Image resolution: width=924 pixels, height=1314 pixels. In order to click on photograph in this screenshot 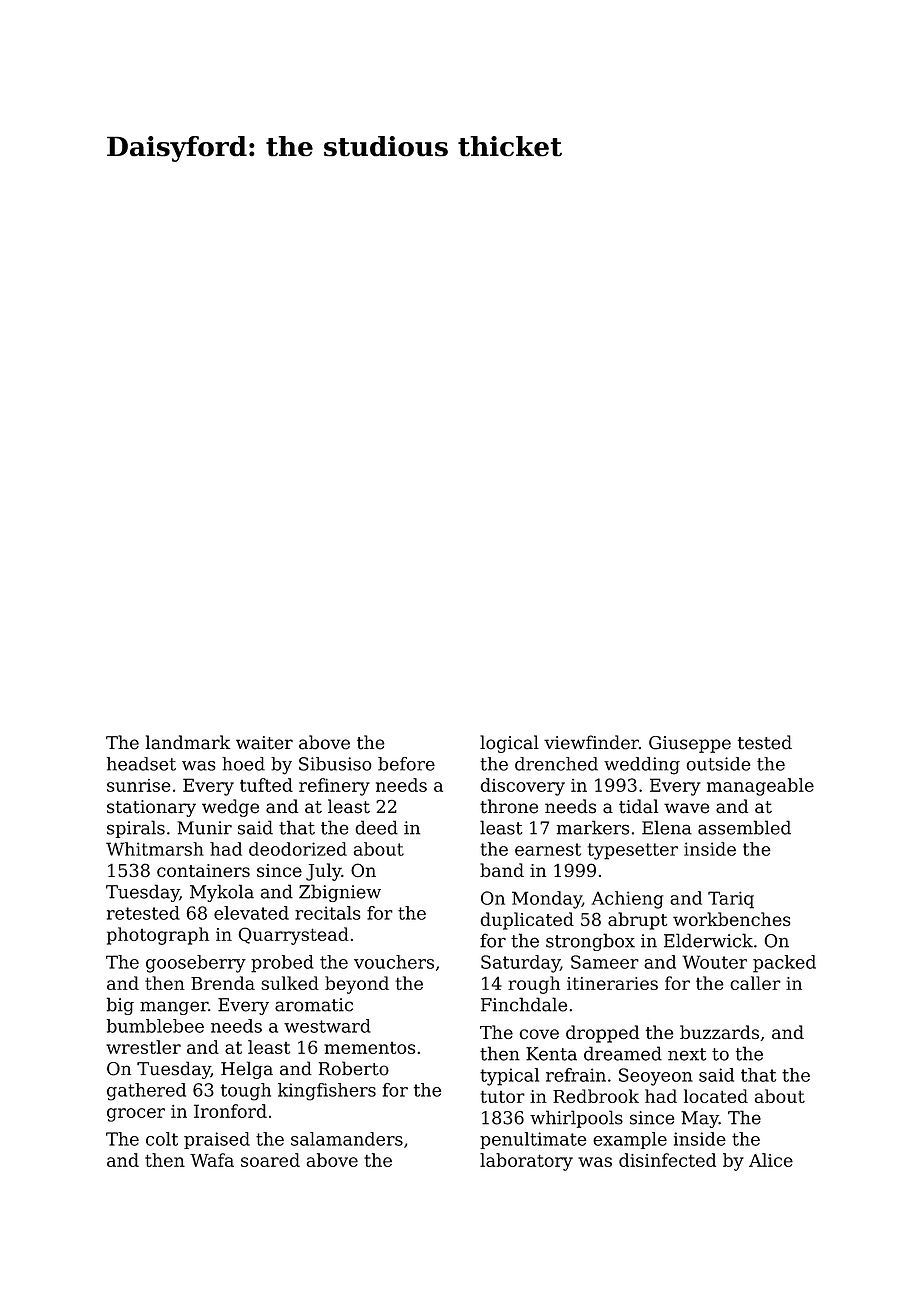, I will do `click(158, 936)`.
